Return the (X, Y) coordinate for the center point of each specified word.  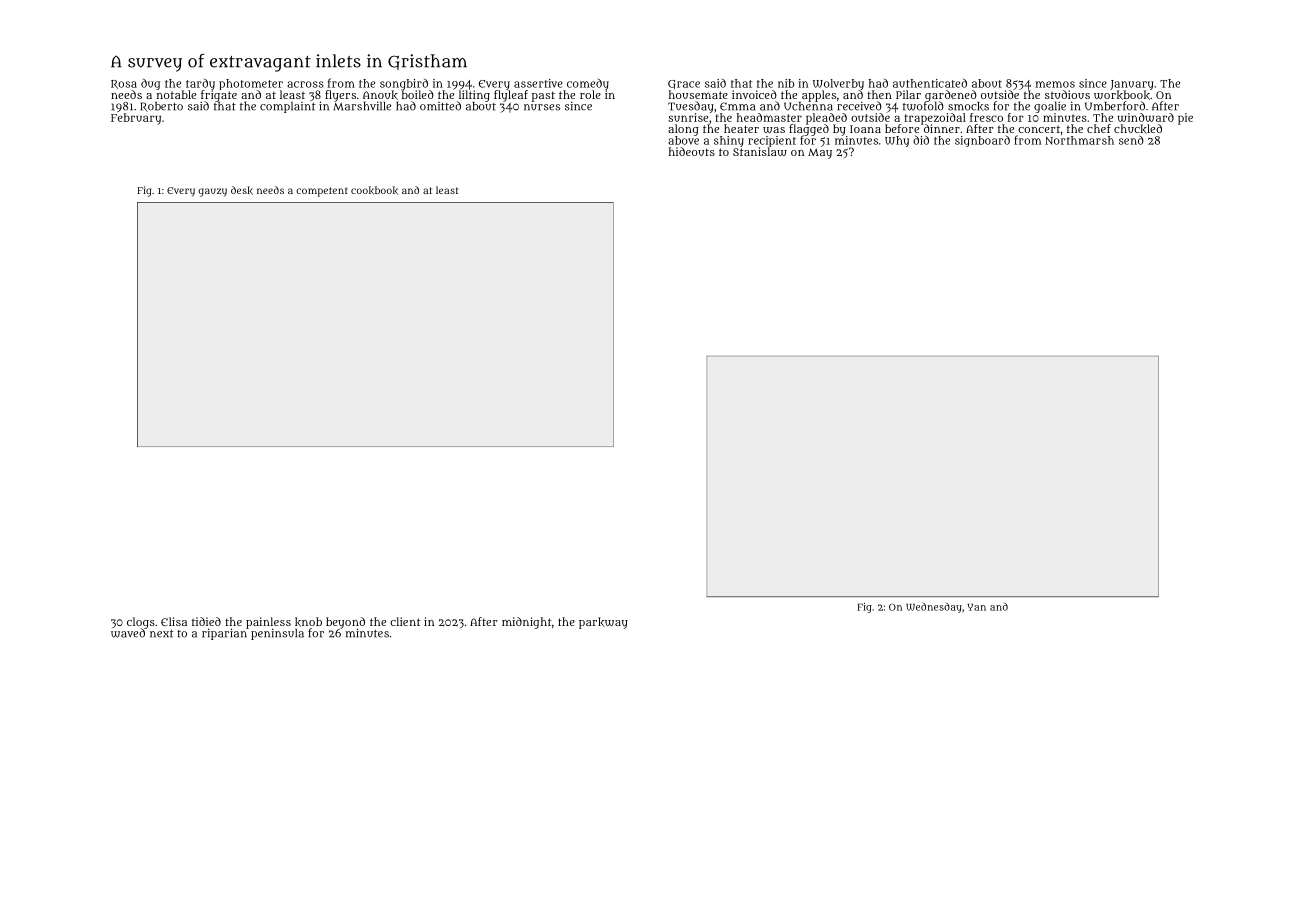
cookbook (374, 190)
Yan (977, 607)
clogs (141, 623)
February (136, 119)
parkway (603, 623)
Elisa (174, 621)
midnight (527, 623)
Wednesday (934, 607)
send (1131, 140)
